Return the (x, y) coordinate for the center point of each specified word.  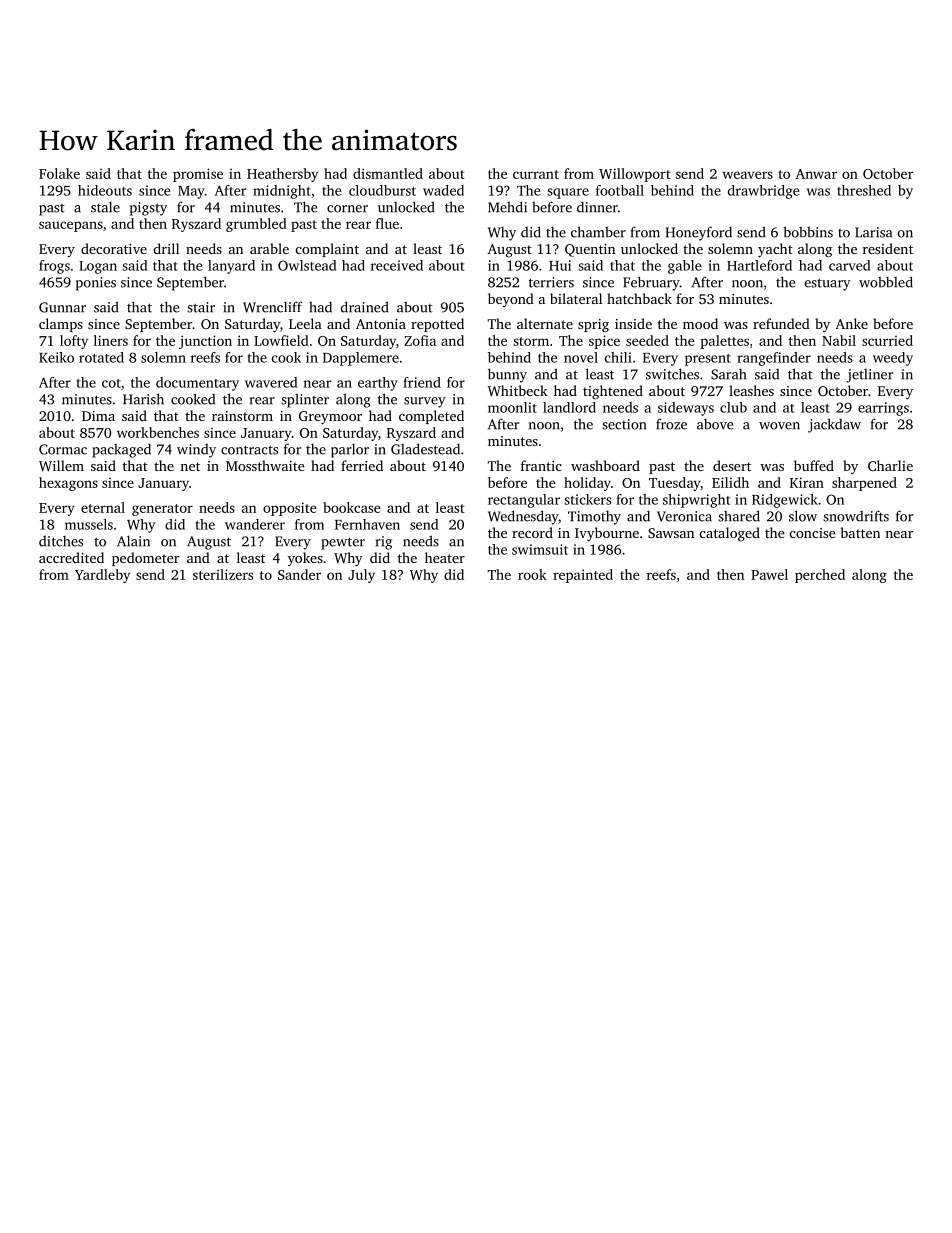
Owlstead (307, 265)
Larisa (873, 232)
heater (445, 557)
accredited (71, 557)
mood (700, 323)
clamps (61, 325)
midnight (282, 192)
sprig (593, 325)
